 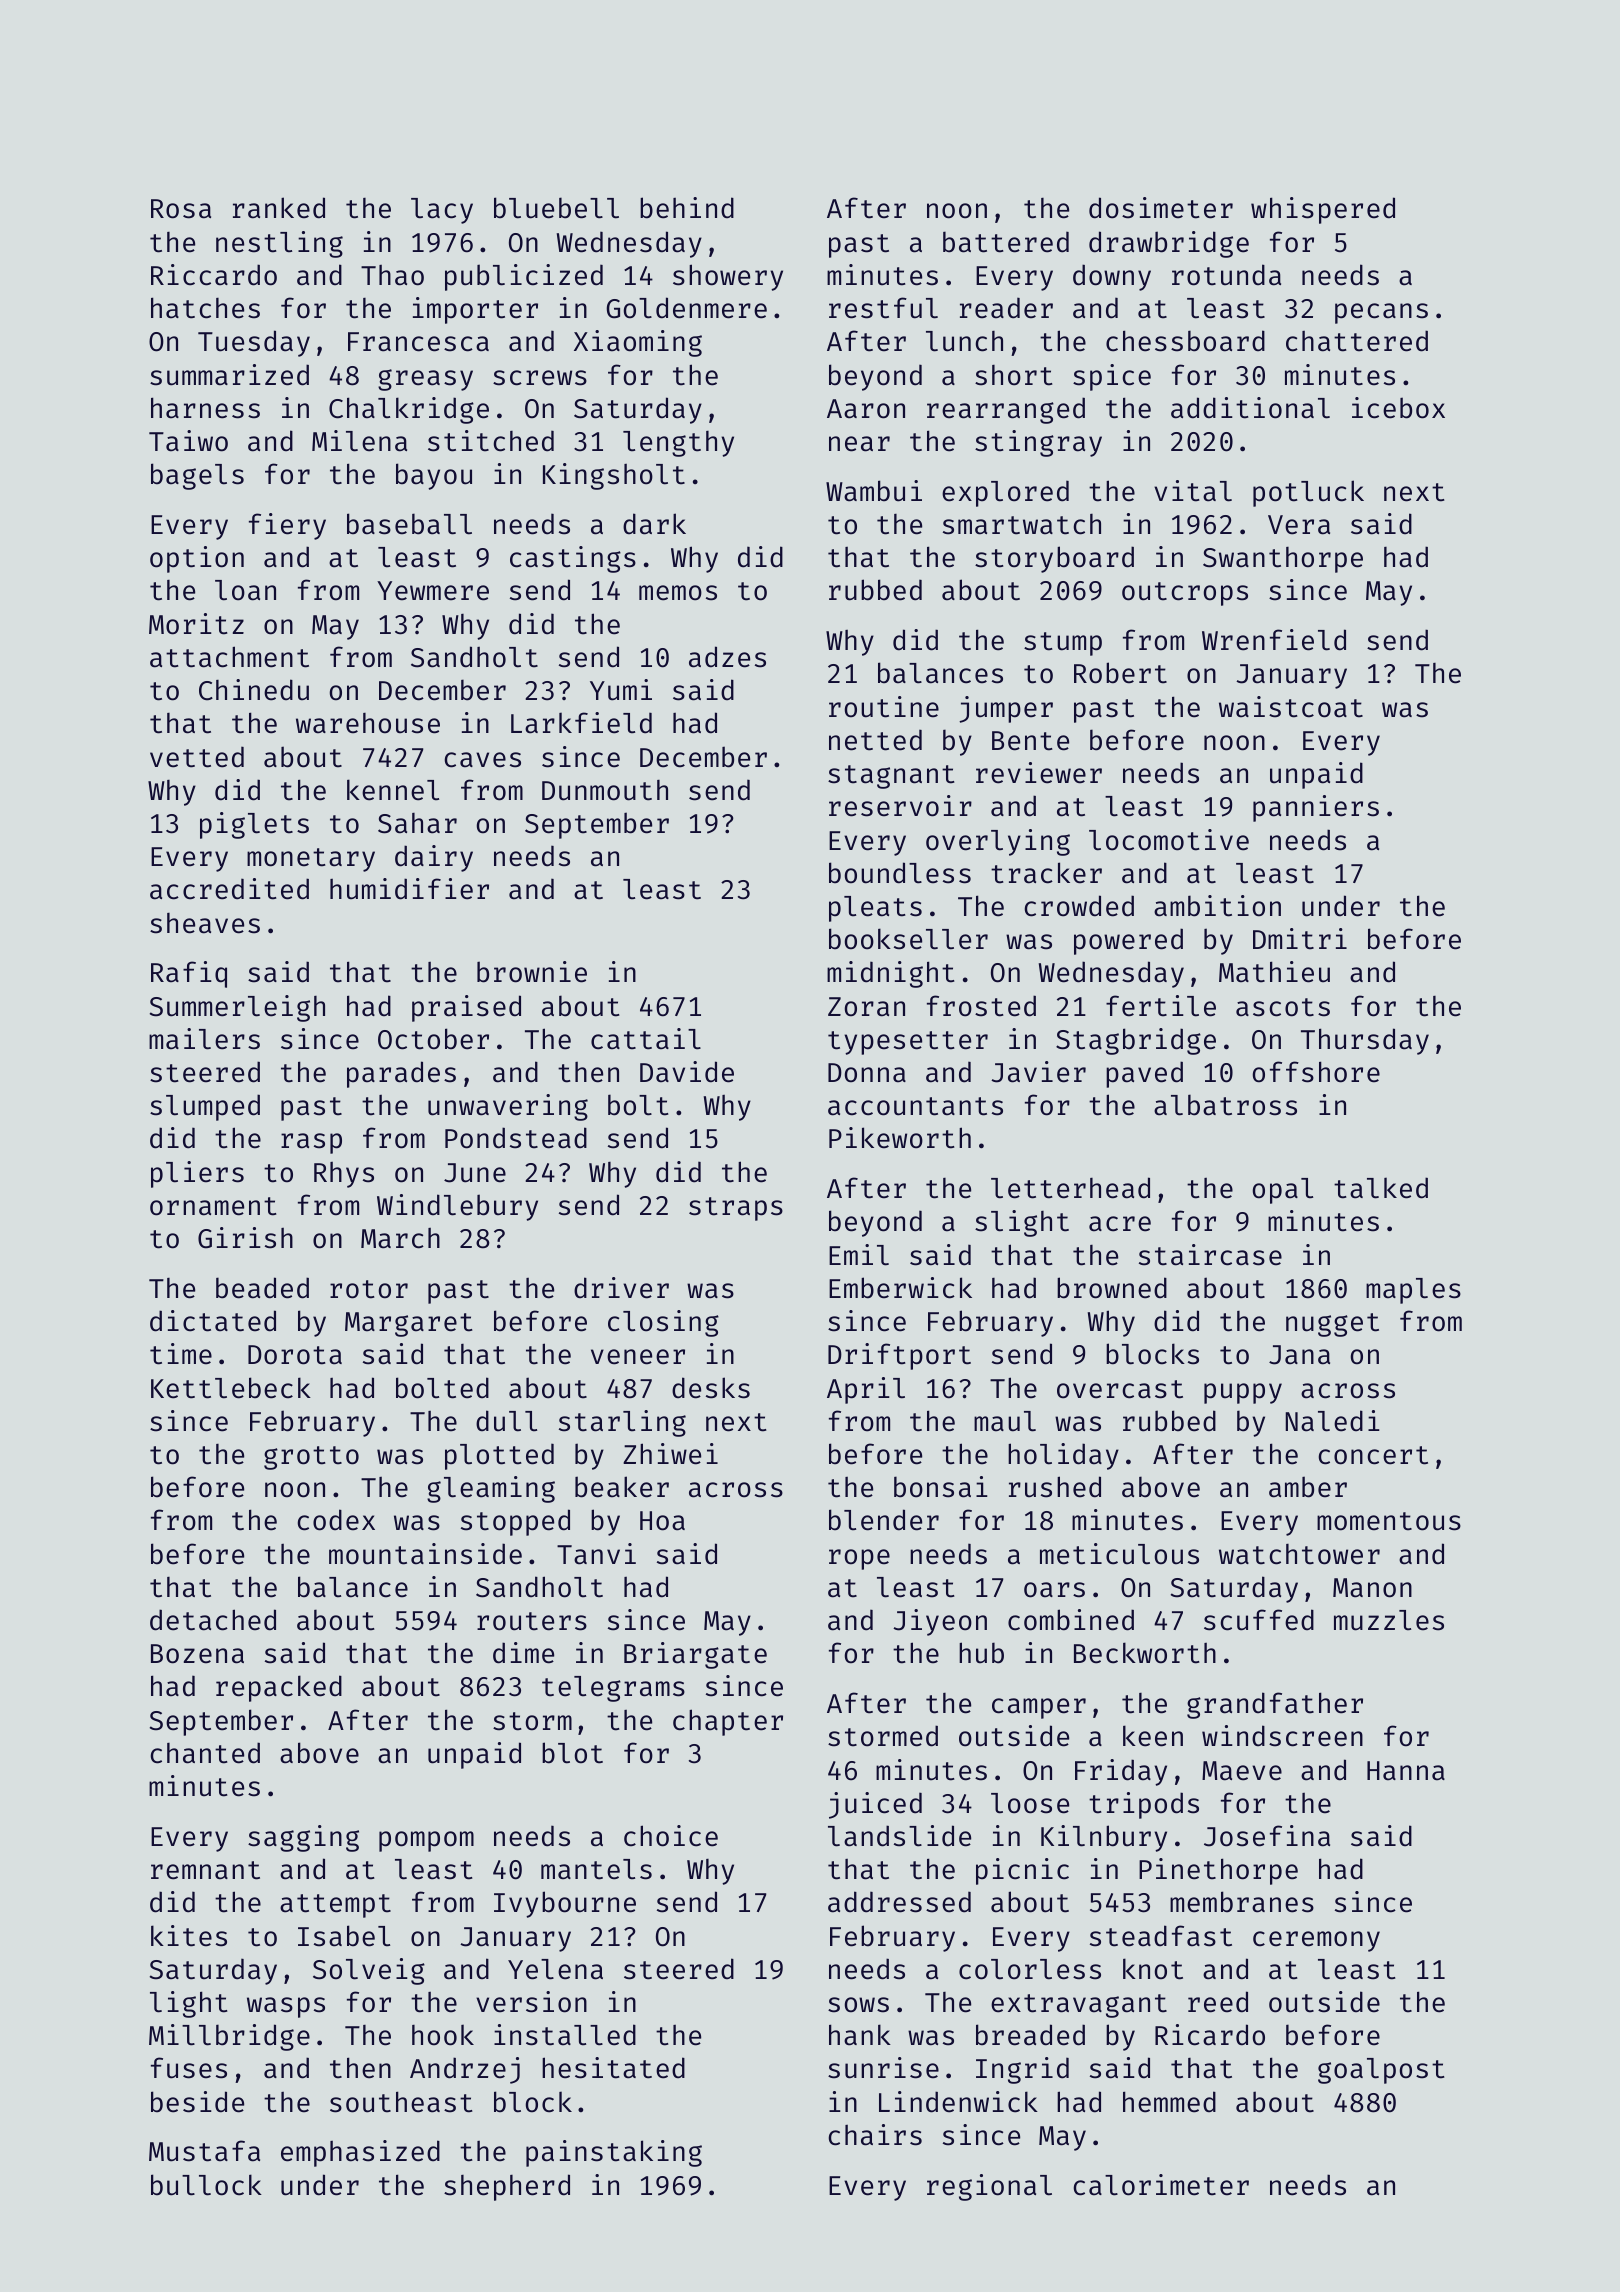 What do you see at coordinates (279, 244) in the screenshot?
I see `nestling` at bounding box center [279, 244].
